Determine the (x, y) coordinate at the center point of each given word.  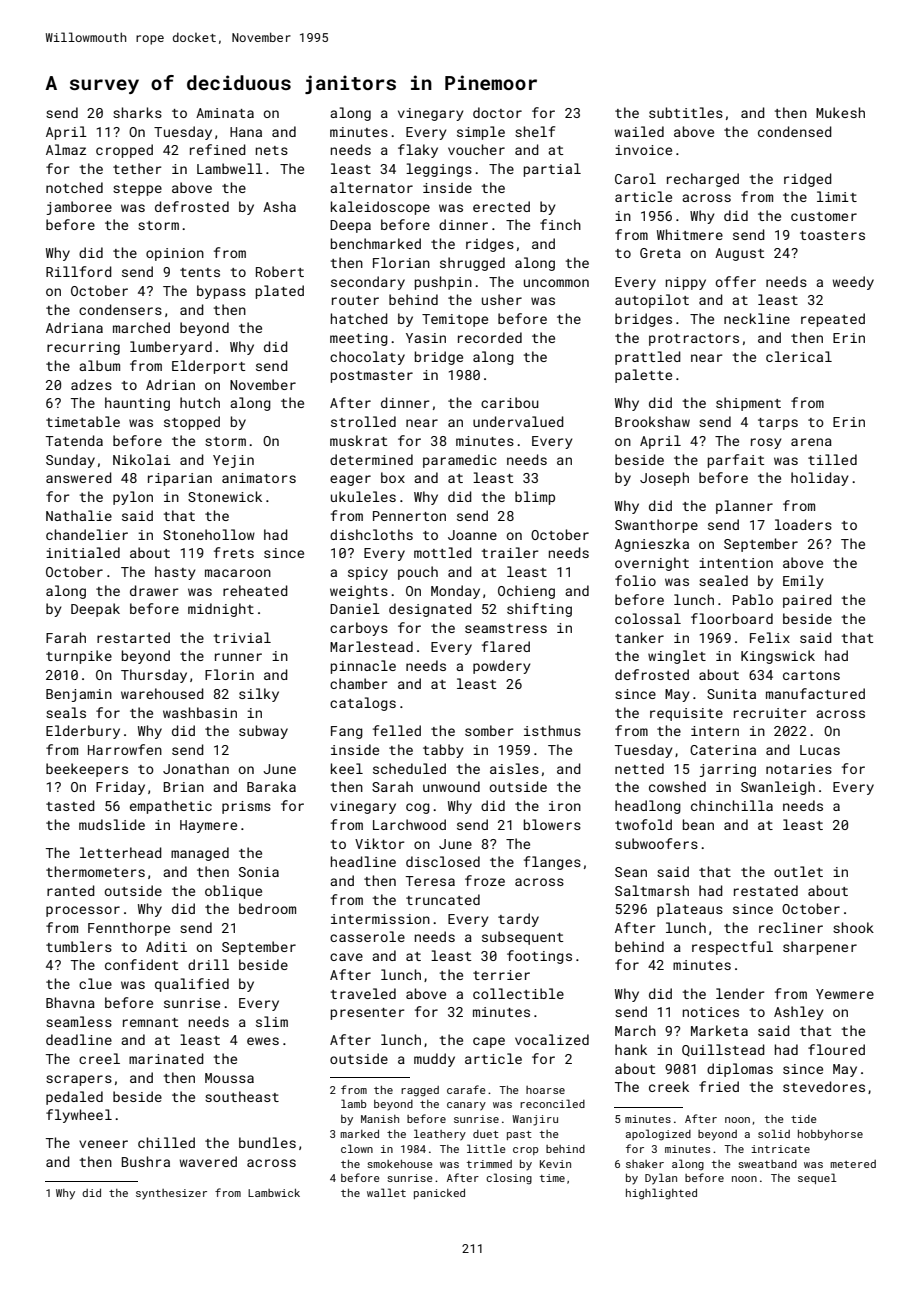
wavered (208, 1161)
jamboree (79, 208)
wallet (386, 1192)
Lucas (820, 750)
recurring (83, 348)
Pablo (753, 599)
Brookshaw (652, 421)
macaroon (238, 573)
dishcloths (371, 534)
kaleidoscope (380, 208)
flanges (552, 863)
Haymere (208, 826)
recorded (490, 337)
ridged (808, 180)
